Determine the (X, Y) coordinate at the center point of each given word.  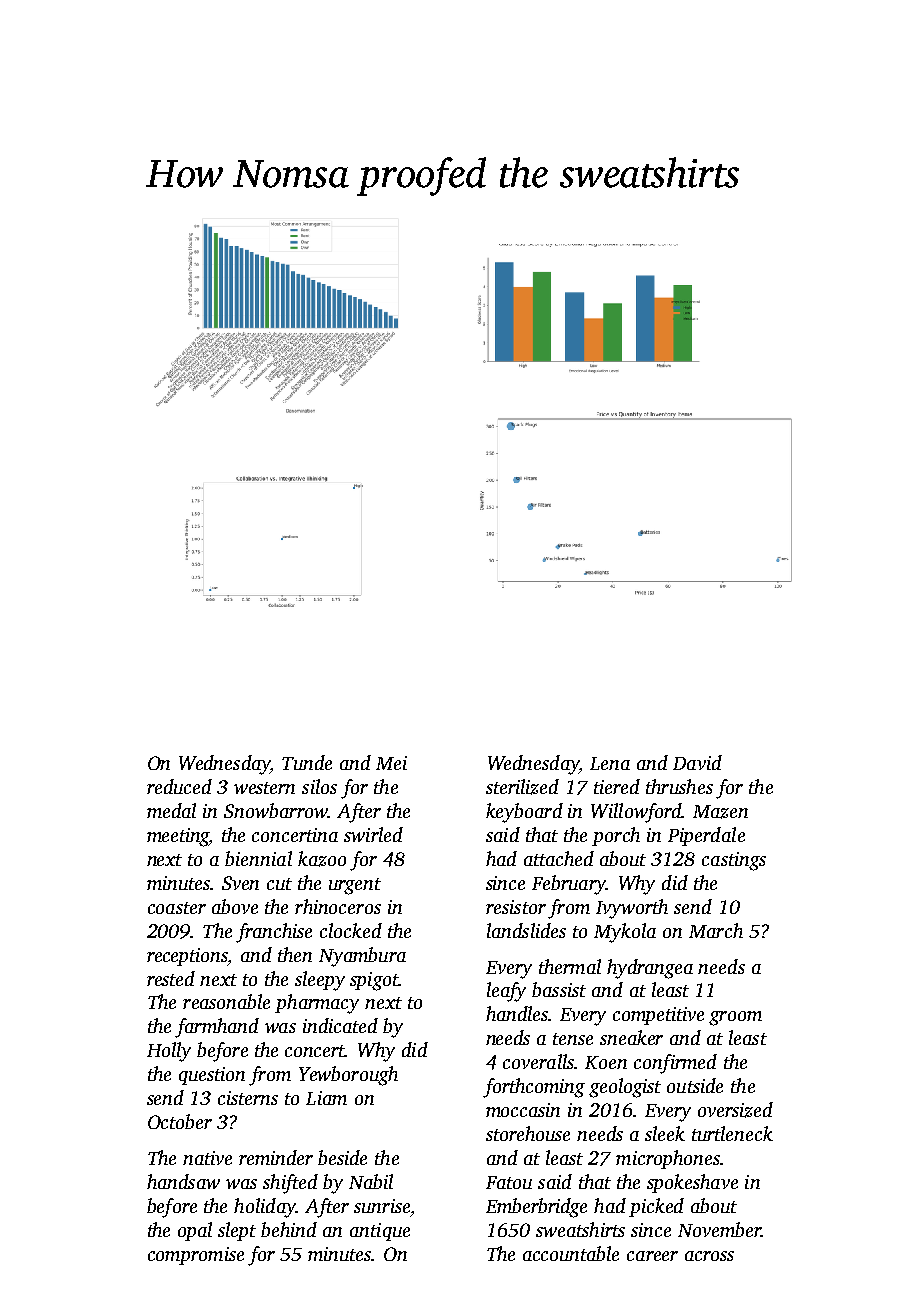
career (652, 1256)
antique (380, 1232)
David (697, 762)
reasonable (226, 1001)
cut (279, 884)
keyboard (524, 813)
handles (517, 1013)
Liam (326, 1098)
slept (237, 1231)
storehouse (528, 1133)
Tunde (307, 762)
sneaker (631, 1037)
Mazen (720, 812)
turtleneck (732, 1133)
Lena (610, 763)
